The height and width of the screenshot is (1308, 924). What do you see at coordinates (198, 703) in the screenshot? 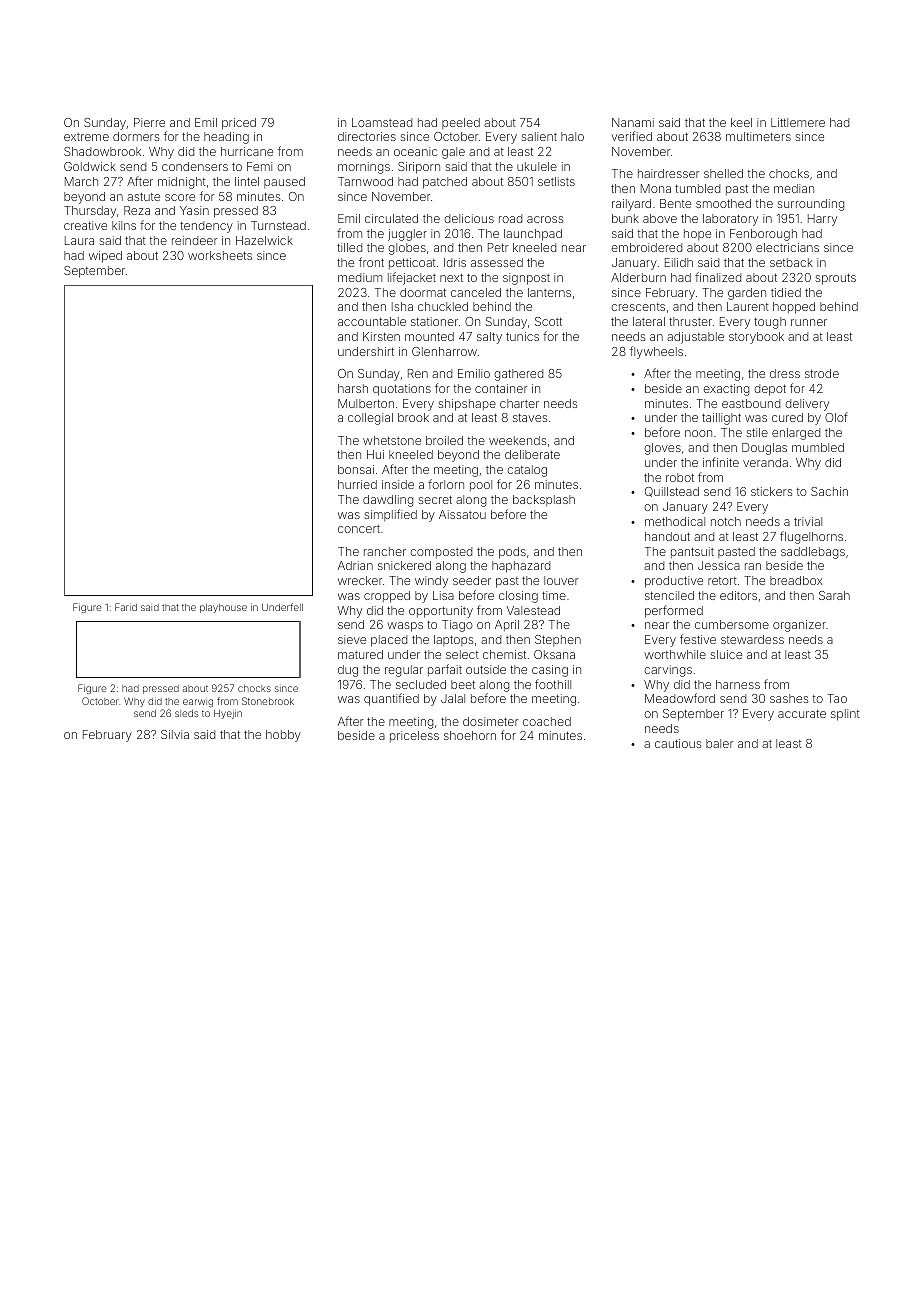
I see `earwig` at bounding box center [198, 703].
